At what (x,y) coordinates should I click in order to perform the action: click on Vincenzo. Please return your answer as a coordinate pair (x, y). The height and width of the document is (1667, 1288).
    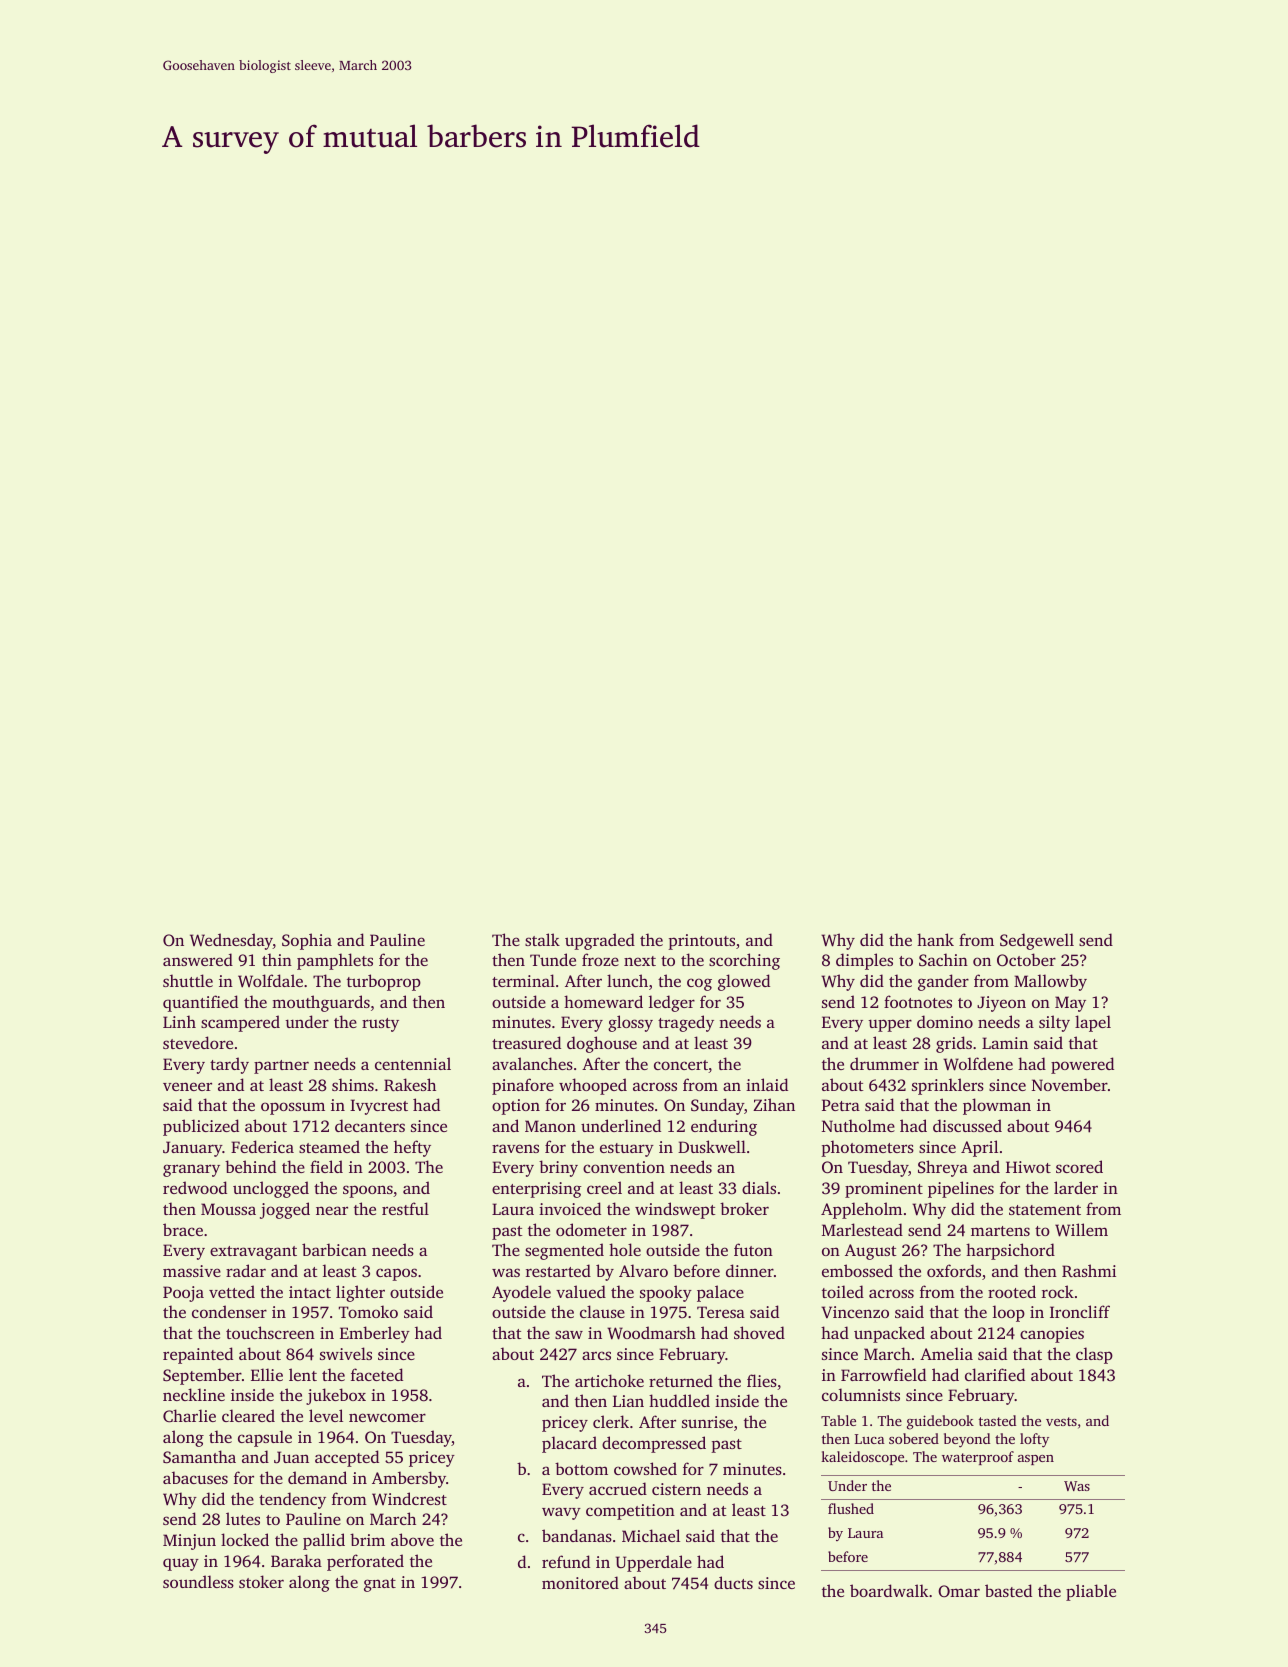
    Looking at the image, I should click on (855, 1312).
